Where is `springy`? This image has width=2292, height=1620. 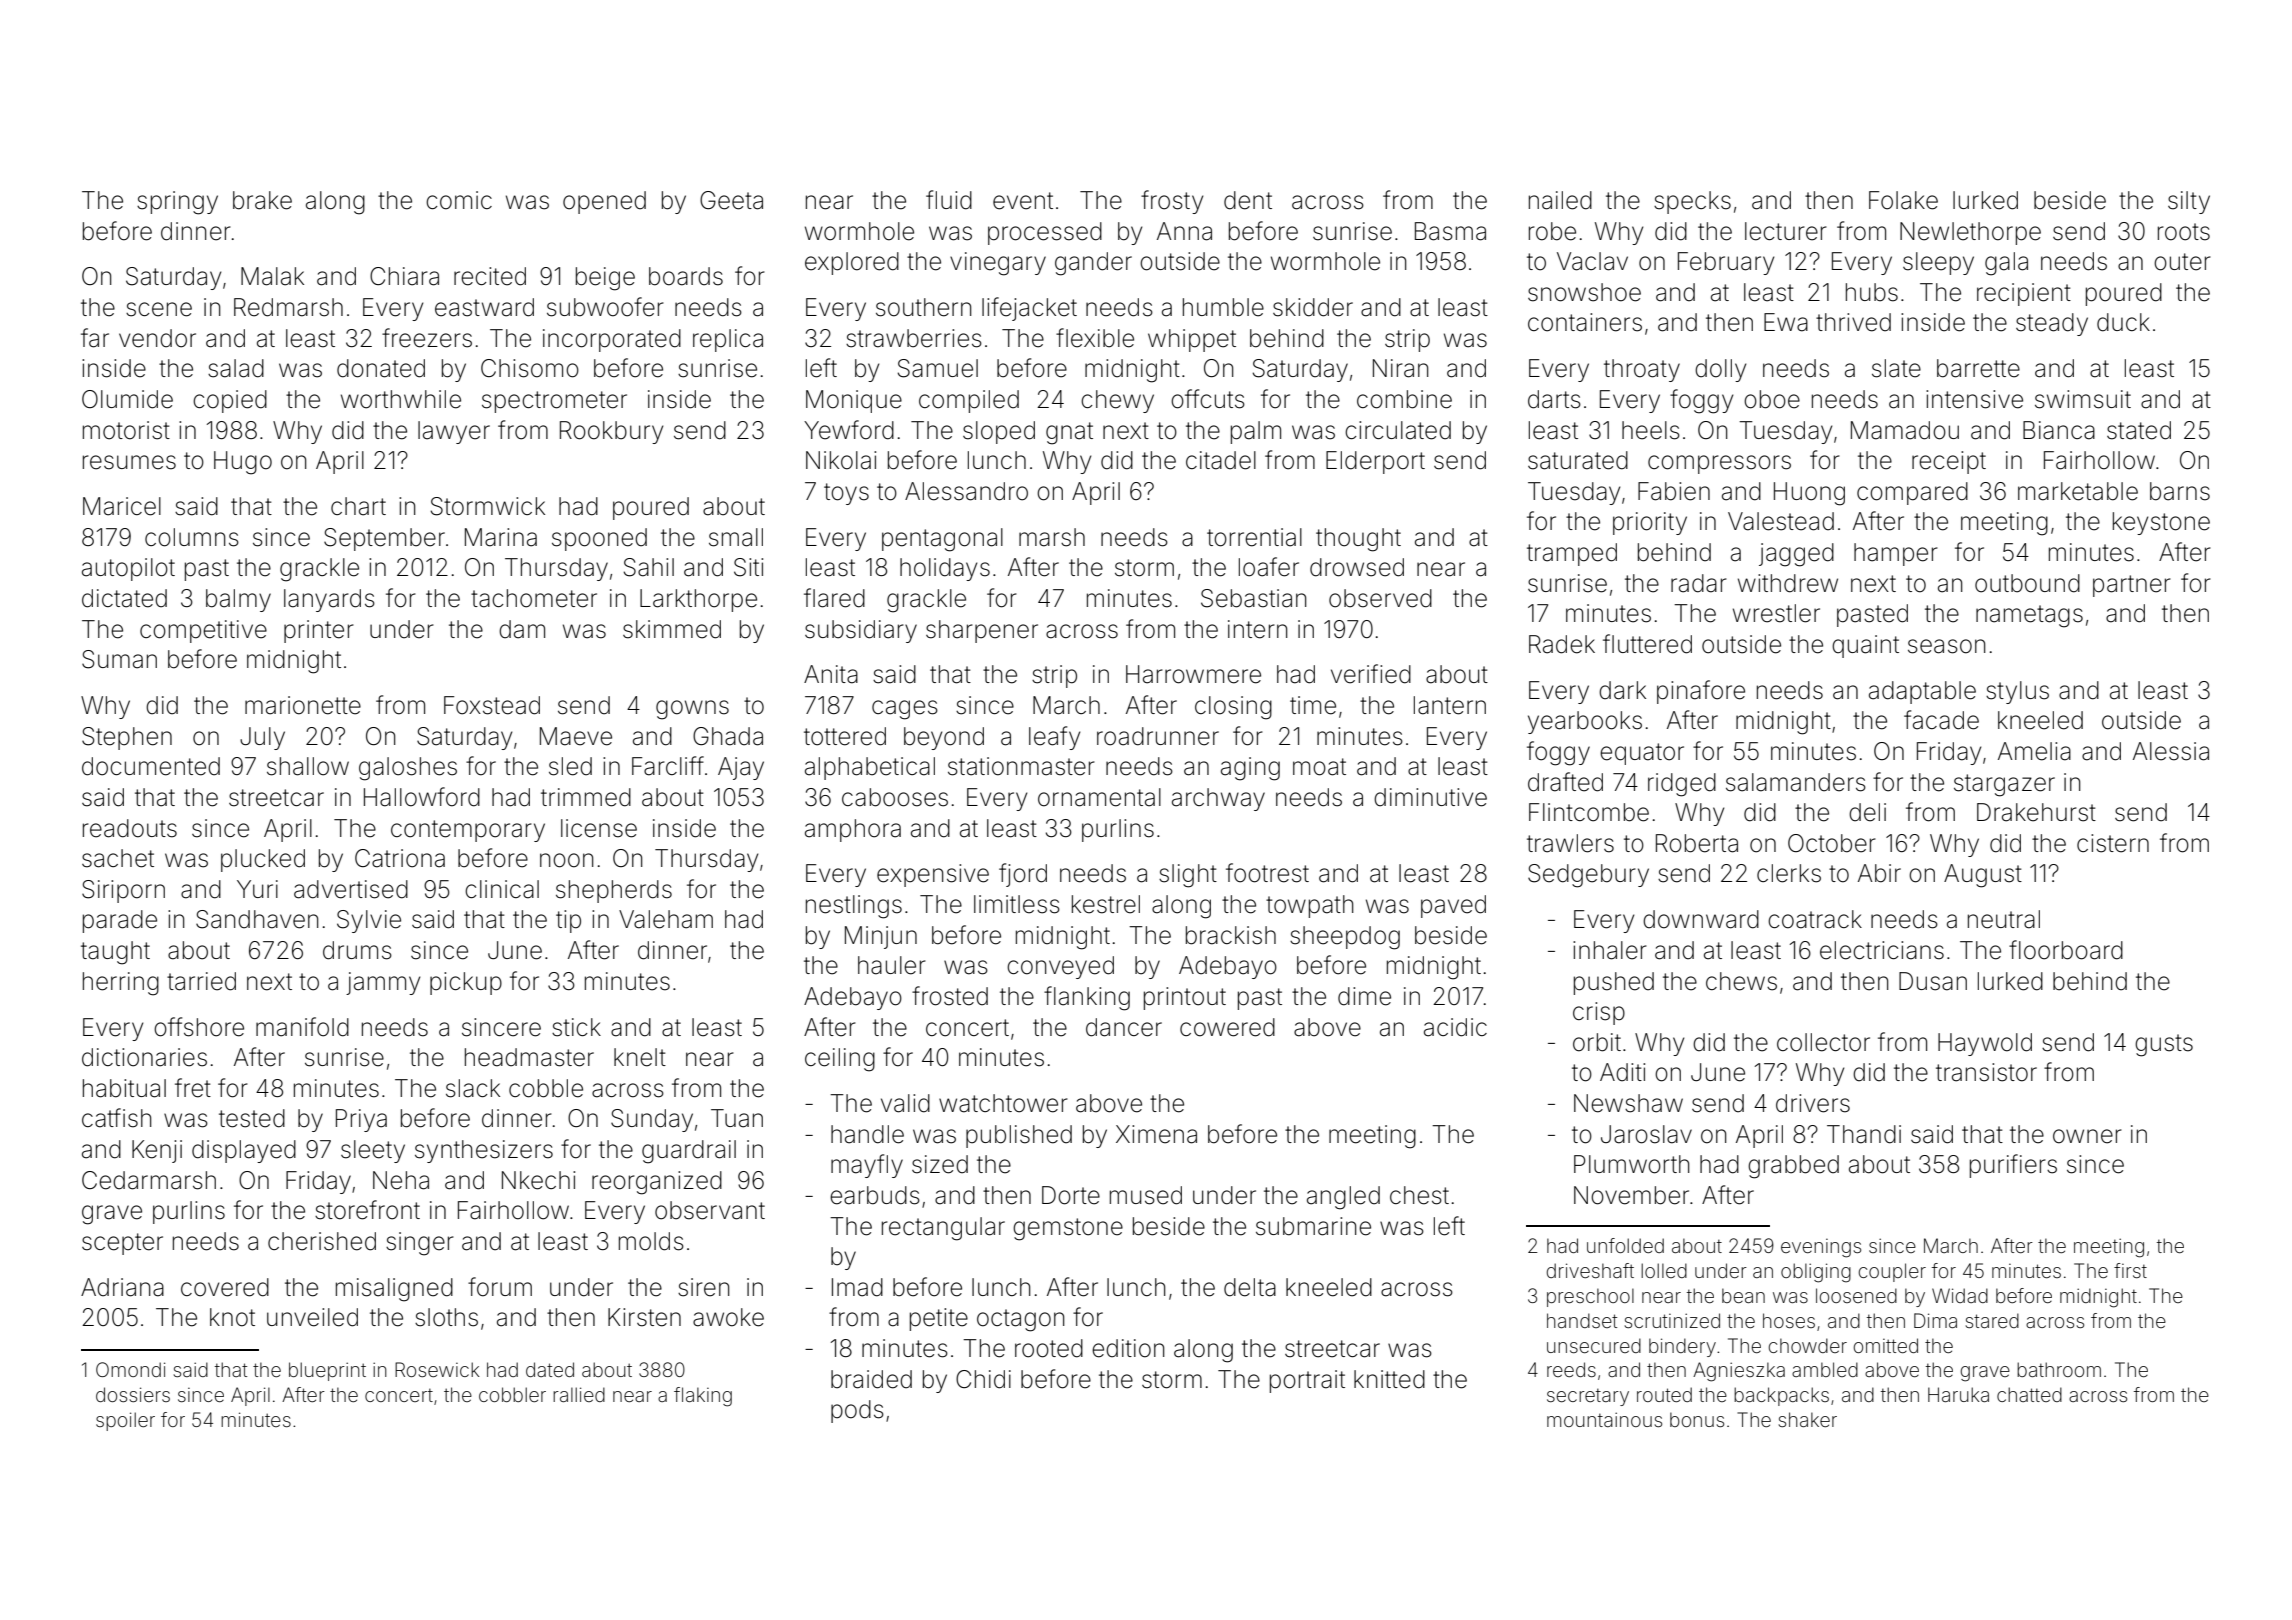
springy is located at coordinates (177, 203).
